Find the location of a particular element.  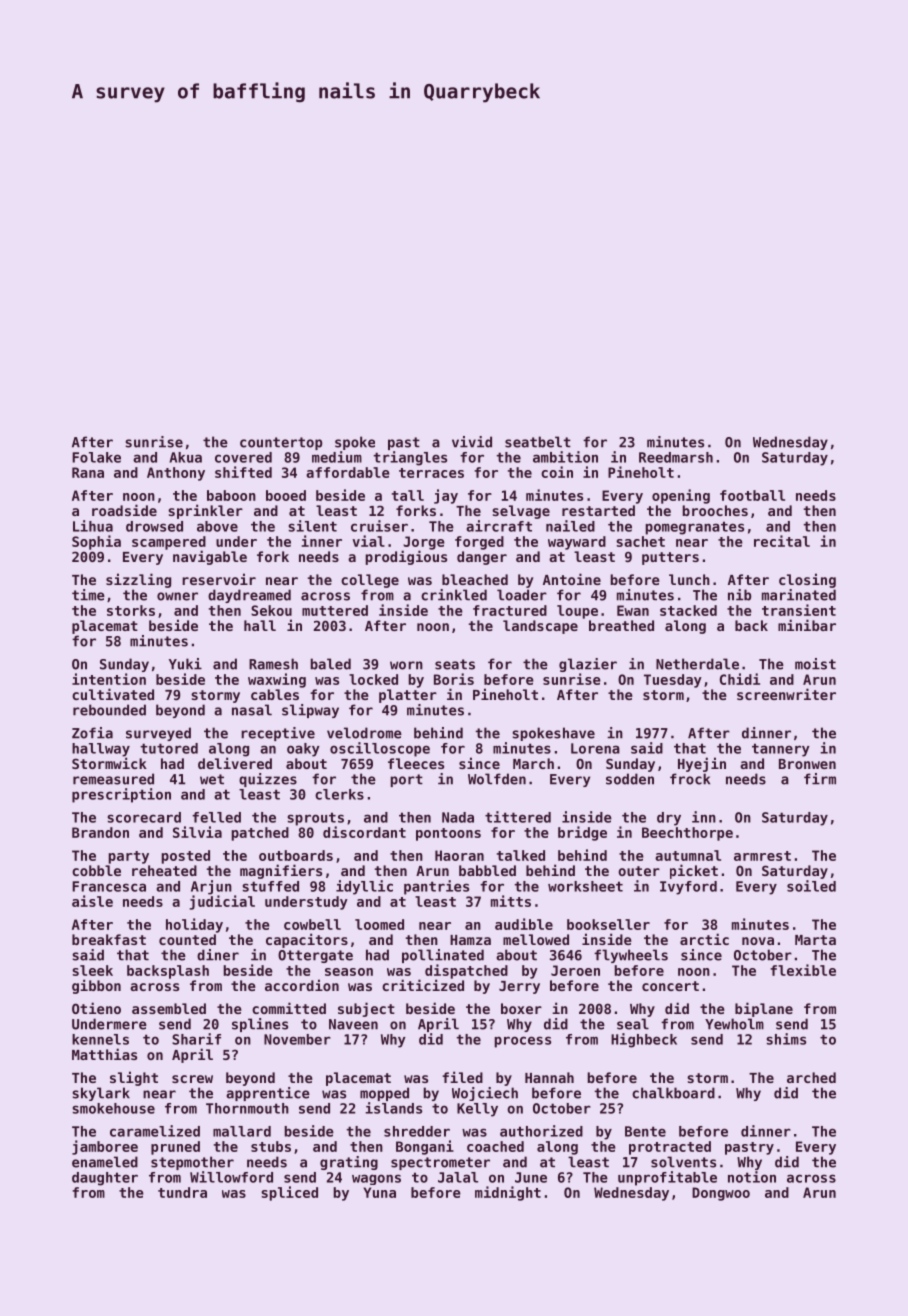

Reedmarsh is located at coordinates (676, 457).
